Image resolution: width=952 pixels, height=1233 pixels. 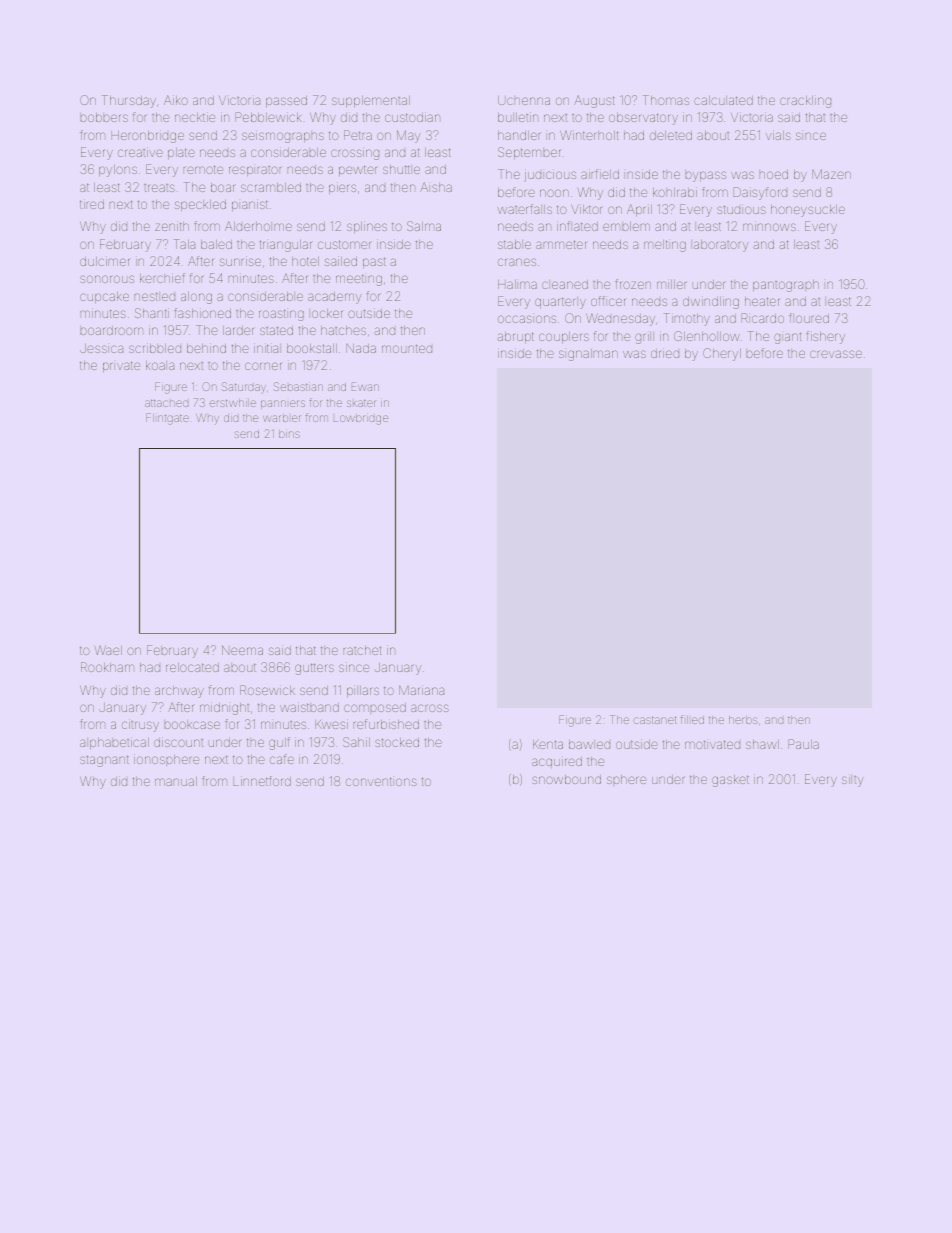 What do you see at coordinates (371, 101) in the page?
I see `supplemental` at bounding box center [371, 101].
